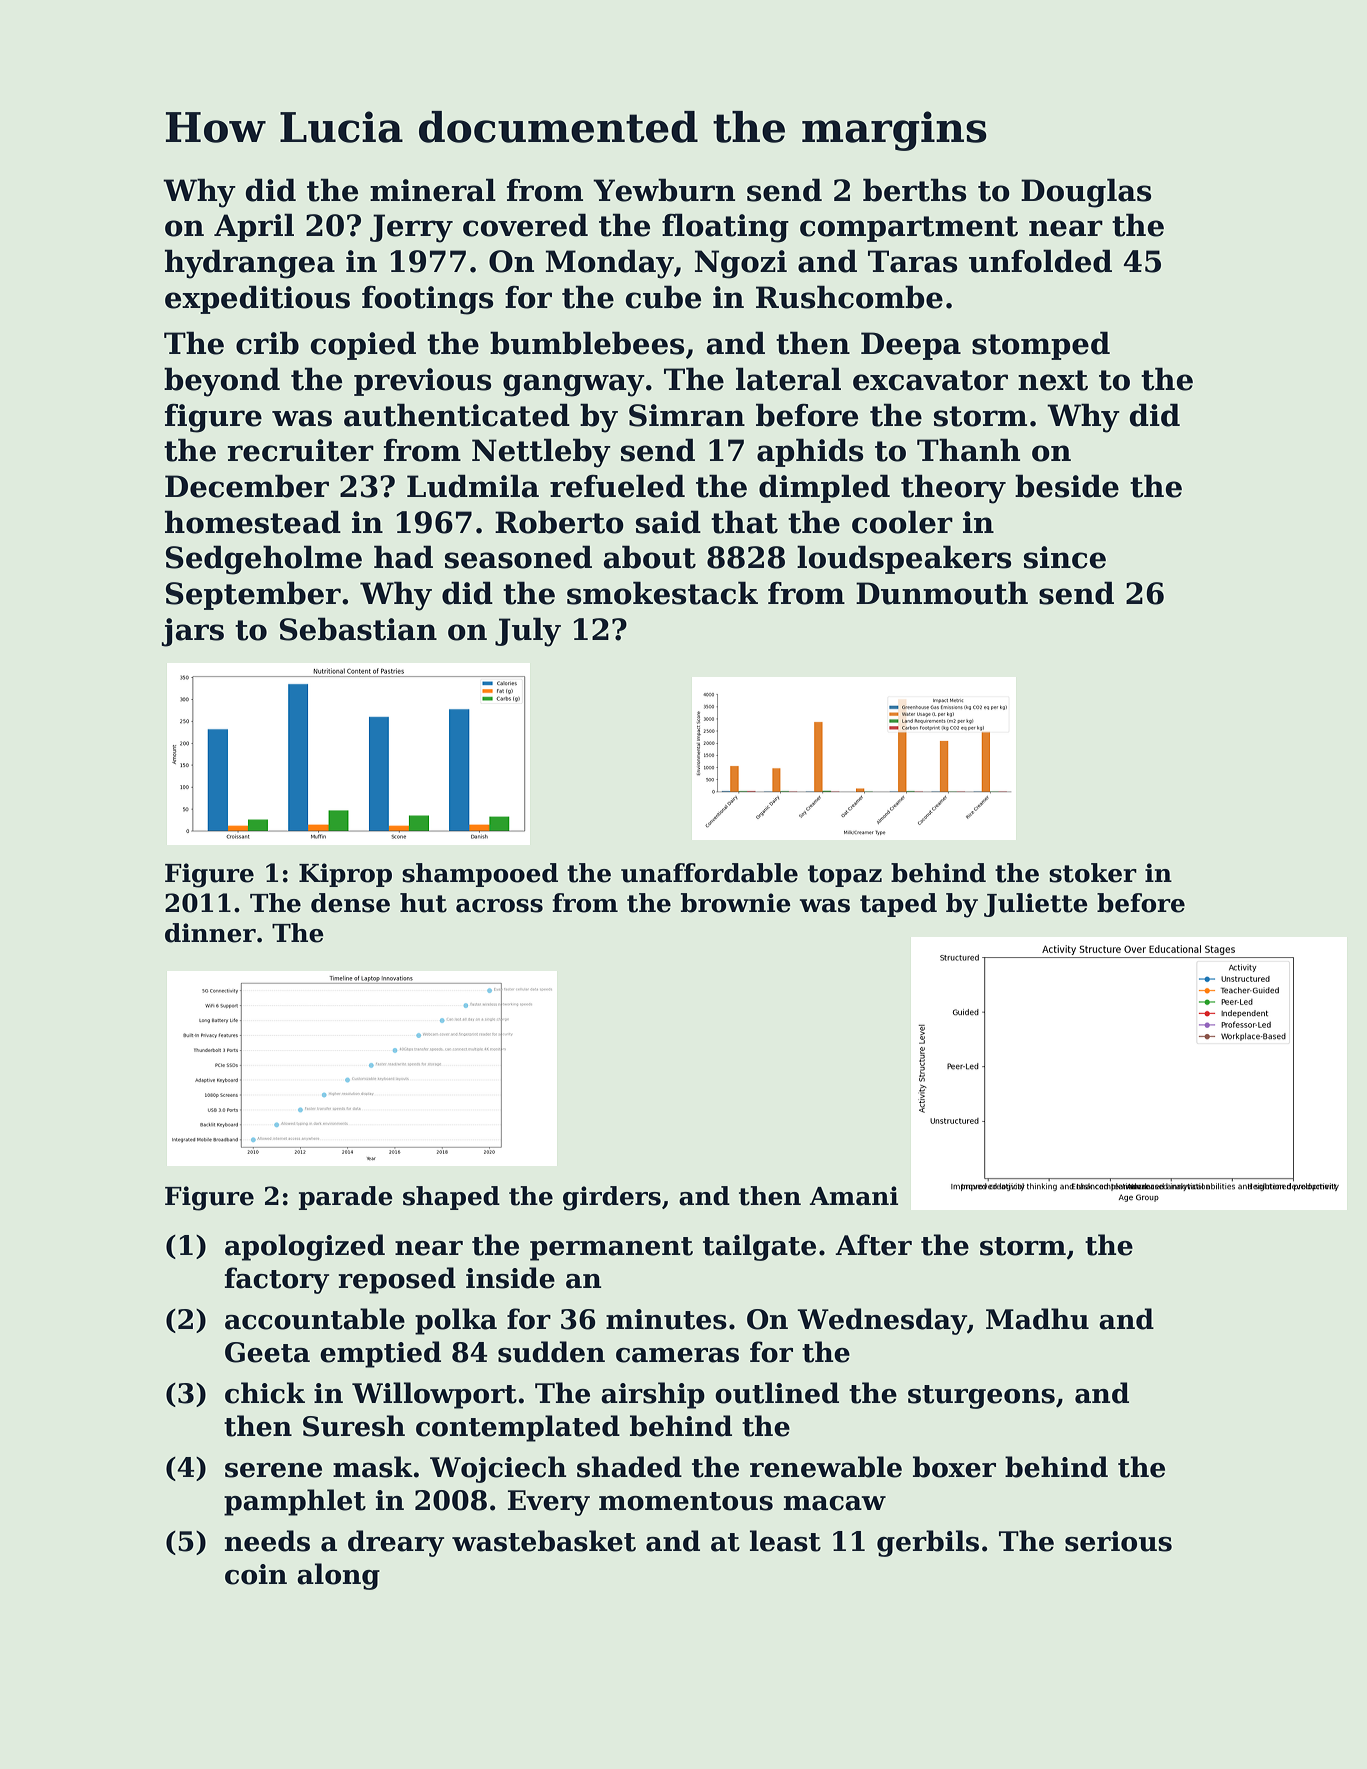  What do you see at coordinates (1053, 380) in the image?
I see `next` at bounding box center [1053, 380].
